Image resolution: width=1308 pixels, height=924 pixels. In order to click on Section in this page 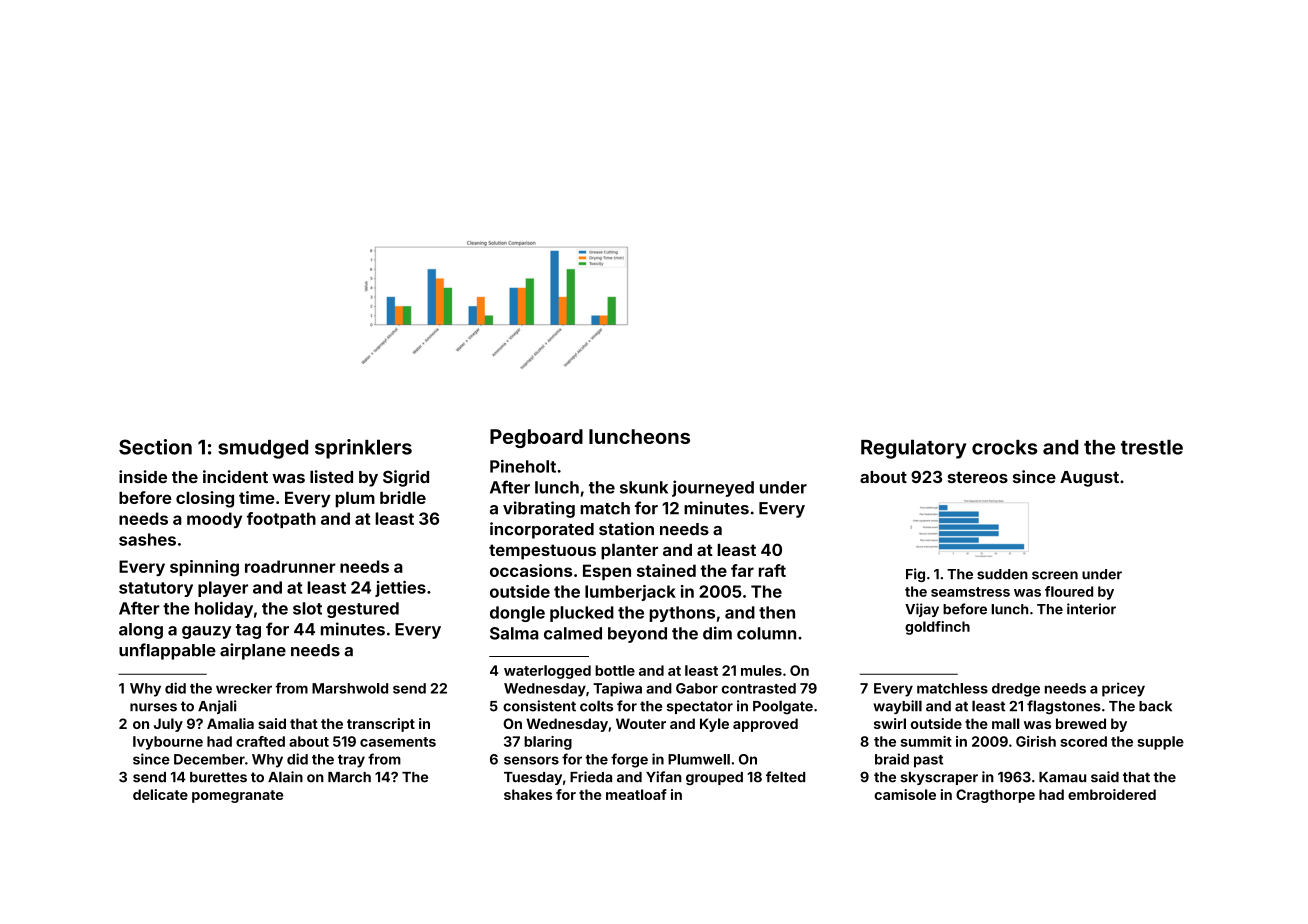, I will do `click(155, 447)`.
